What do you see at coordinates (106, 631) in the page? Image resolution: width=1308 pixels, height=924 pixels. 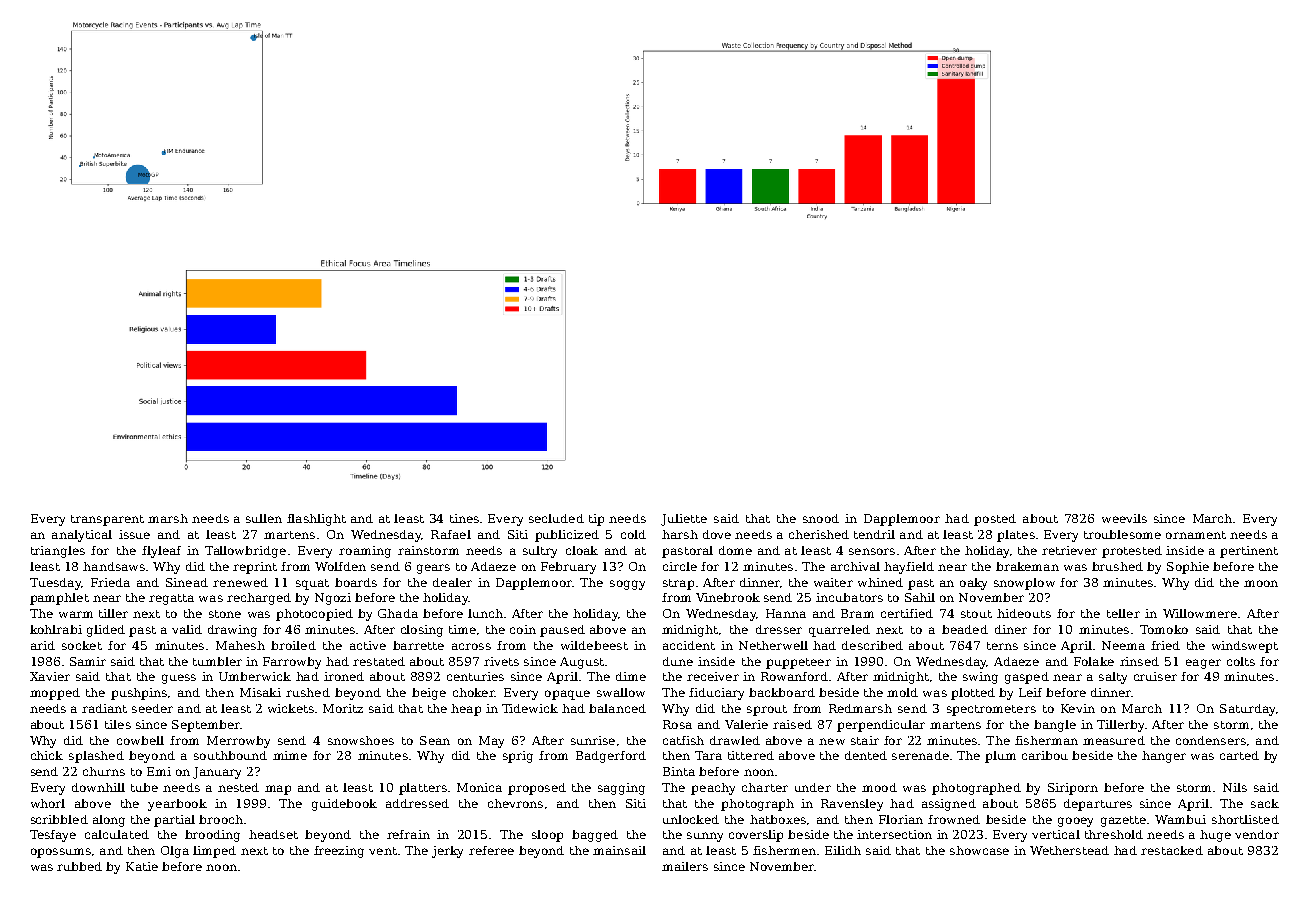 I see `glided` at bounding box center [106, 631].
